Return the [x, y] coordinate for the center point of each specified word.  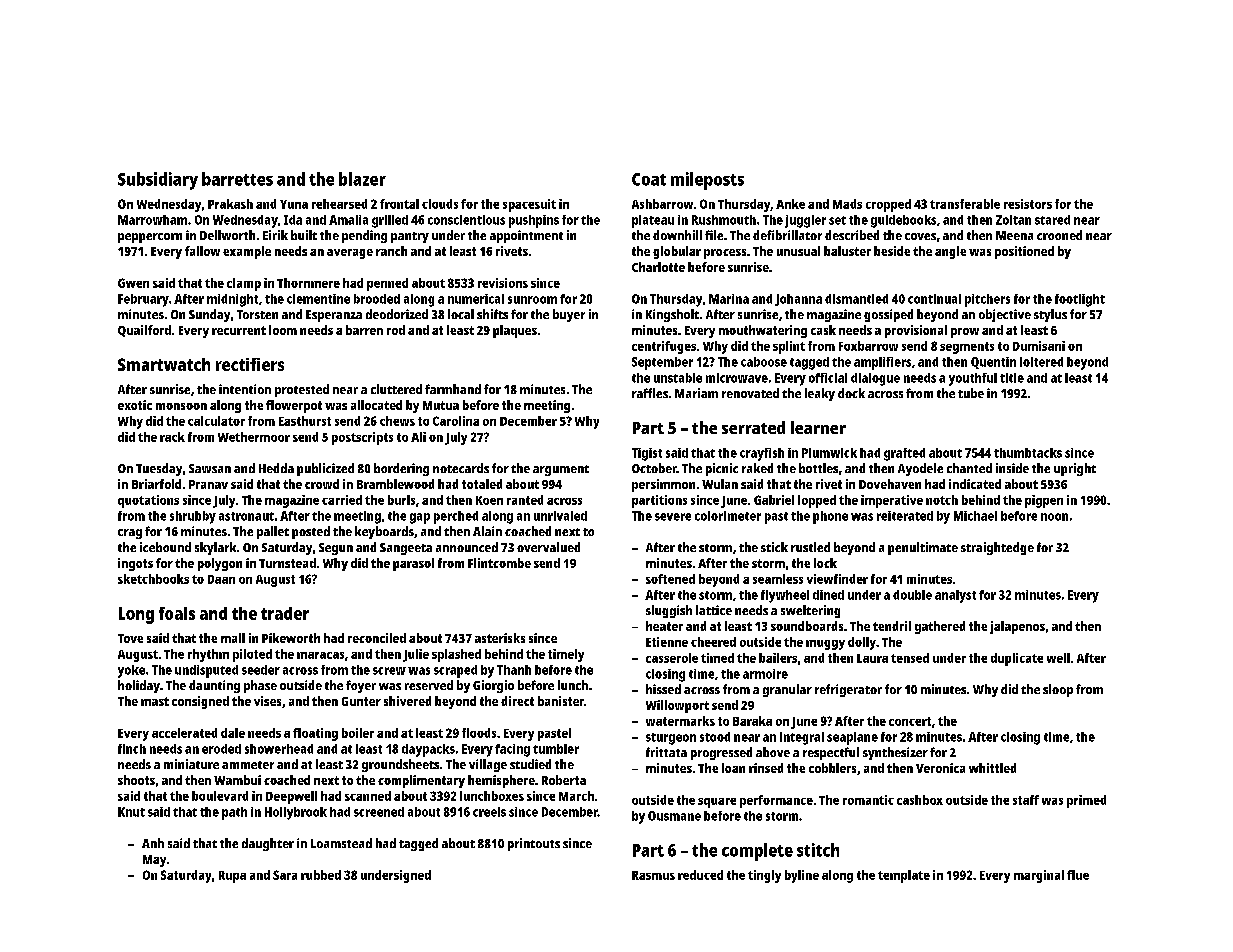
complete [757, 852]
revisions [503, 283]
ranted [525, 500]
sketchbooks [153, 579]
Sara [285, 875]
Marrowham [152, 220]
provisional [916, 331]
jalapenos [1017, 627]
